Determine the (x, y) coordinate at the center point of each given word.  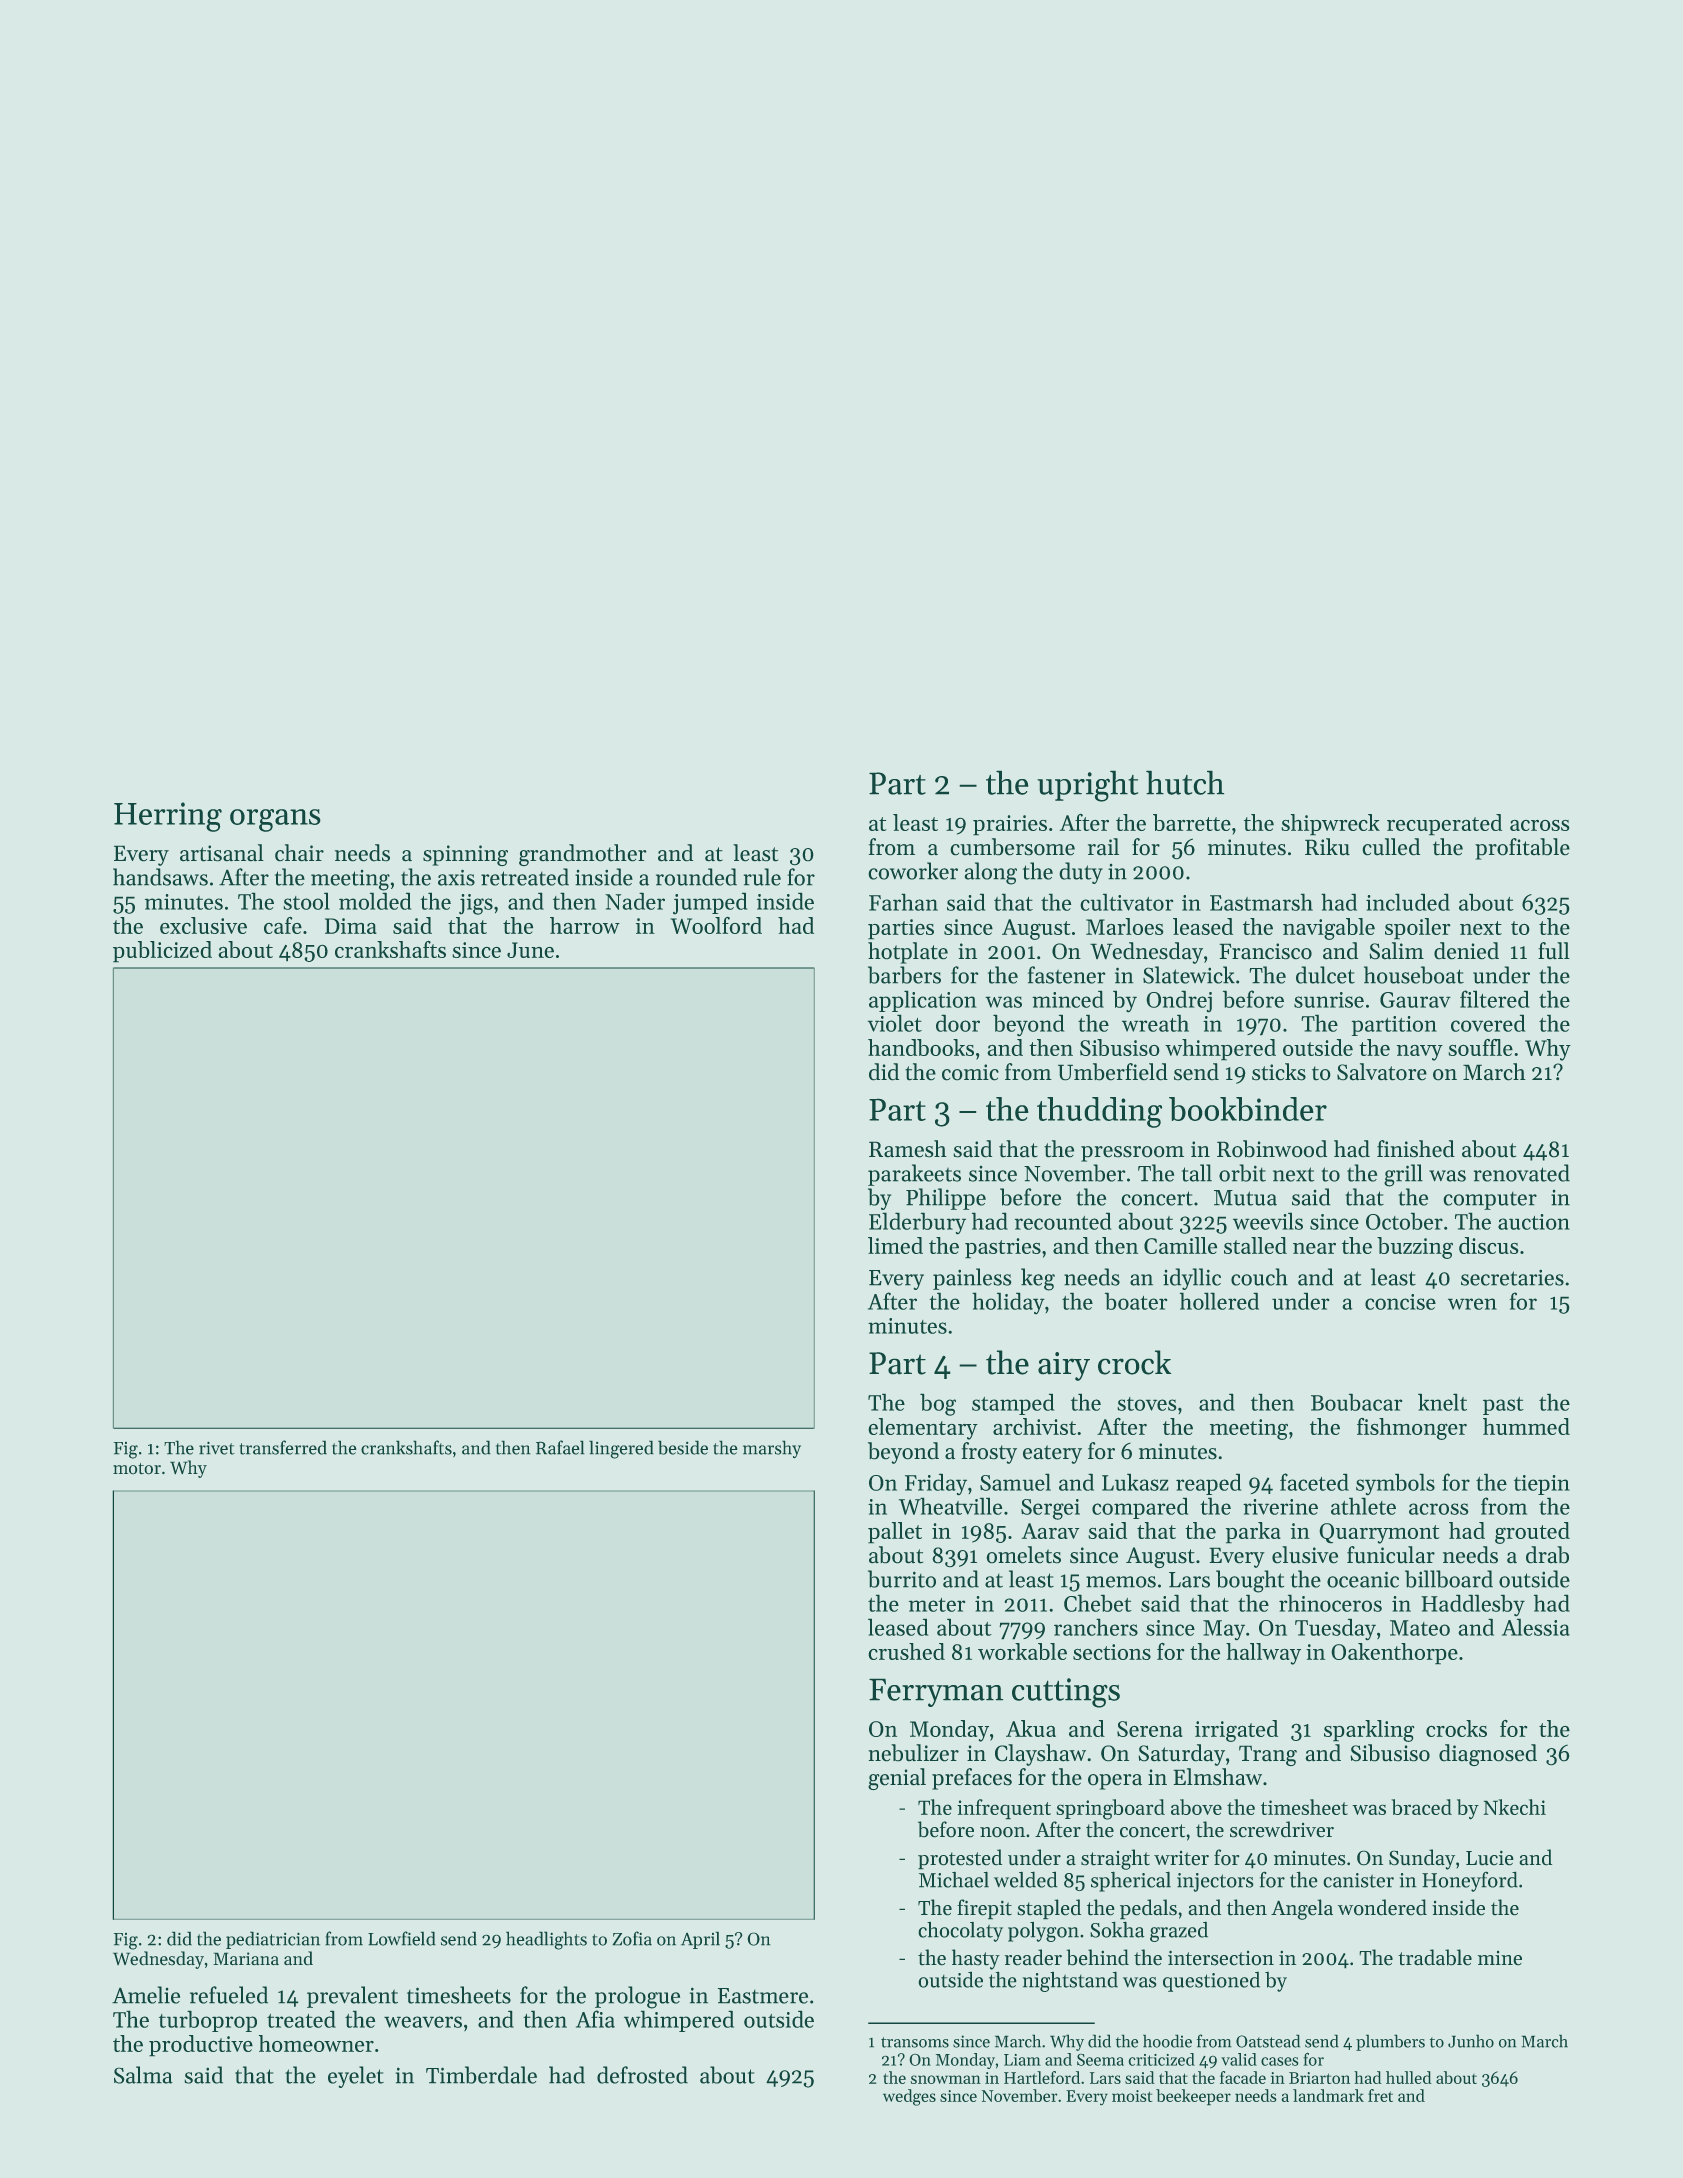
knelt (1442, 1402)
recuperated (1444, 824)
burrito (902, 1579)
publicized (162, 951)
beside (683, 1448)
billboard (1449, 1579)
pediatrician (273, 1940)
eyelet (356, 2077)
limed (895, 1245)
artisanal (222, 852)
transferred (283, 1447)
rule (762, 877)
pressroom (1132, 1154)
